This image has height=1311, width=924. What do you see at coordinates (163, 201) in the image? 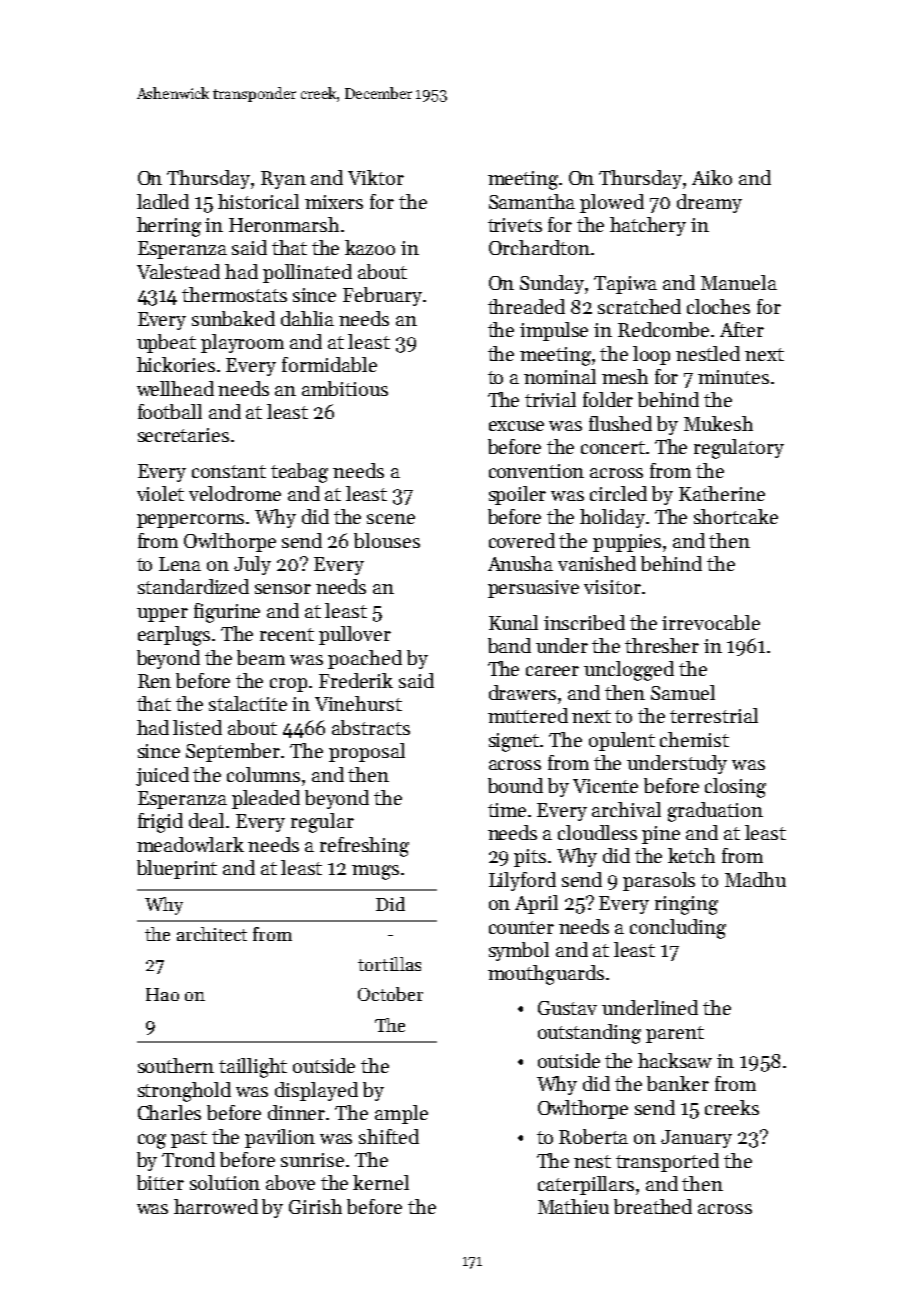
I see `ladled` at bounding box center [163, 201].
